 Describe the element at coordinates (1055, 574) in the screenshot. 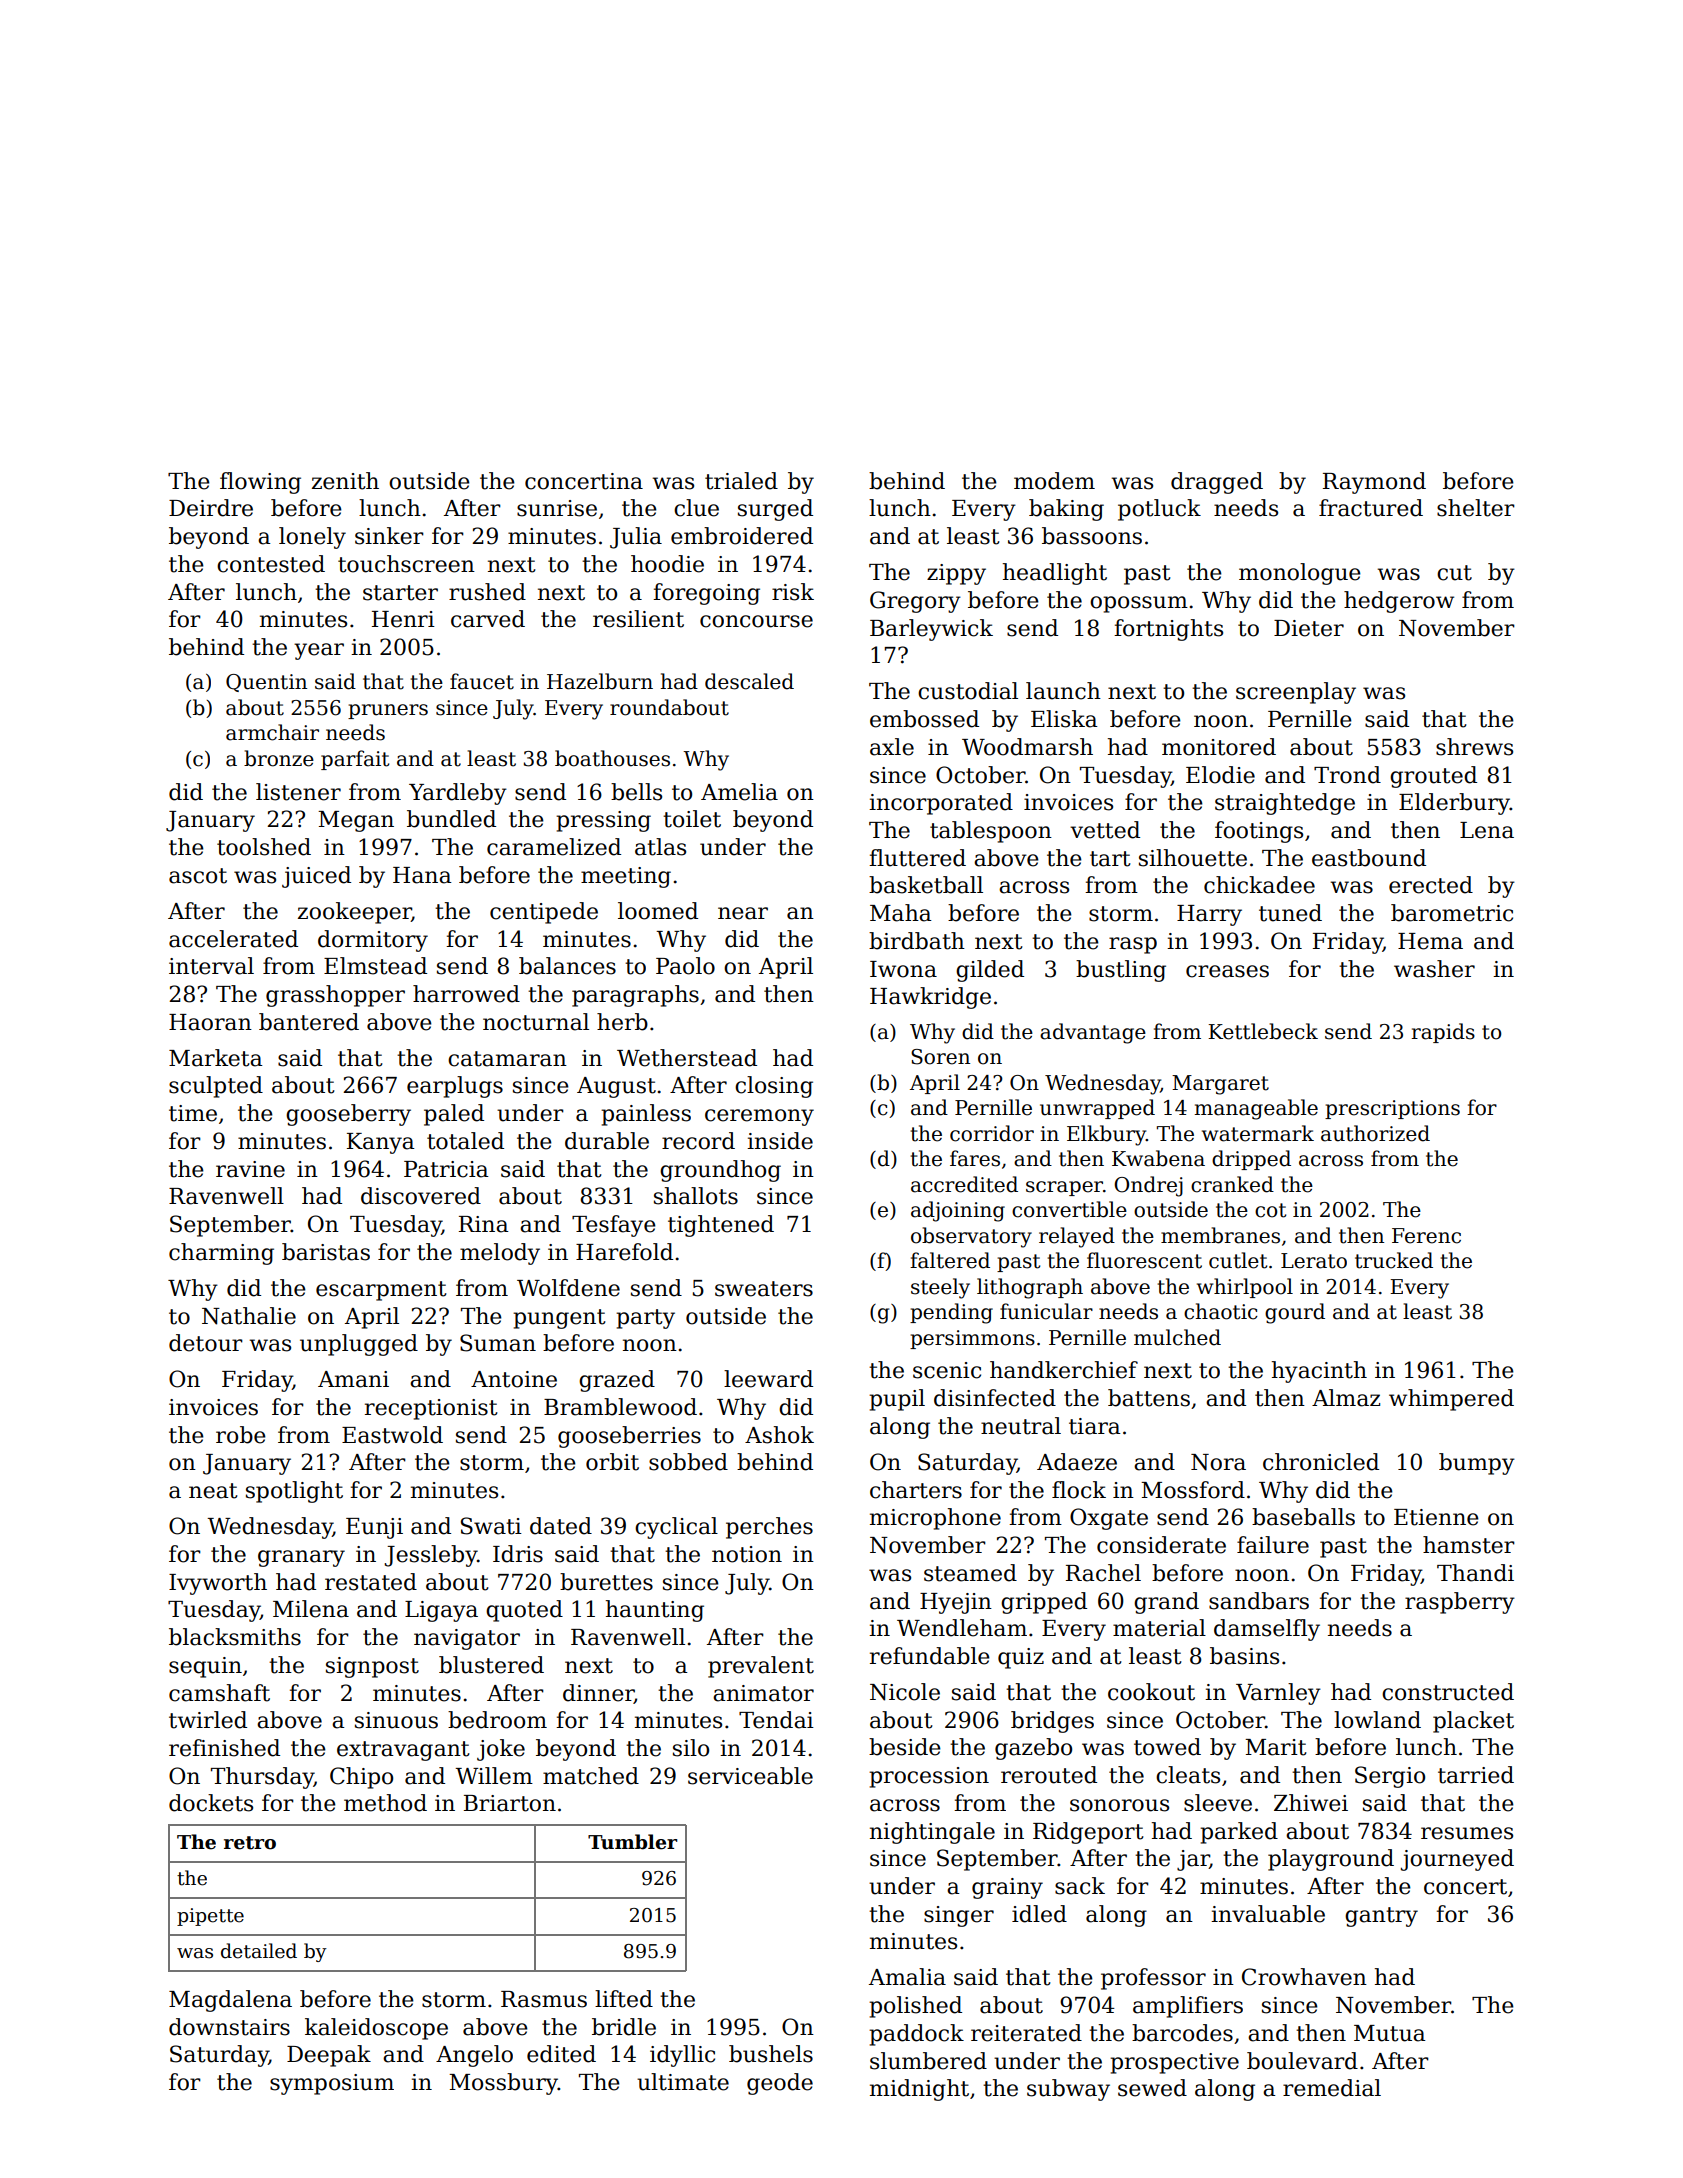

I see `headlight` at that location.
